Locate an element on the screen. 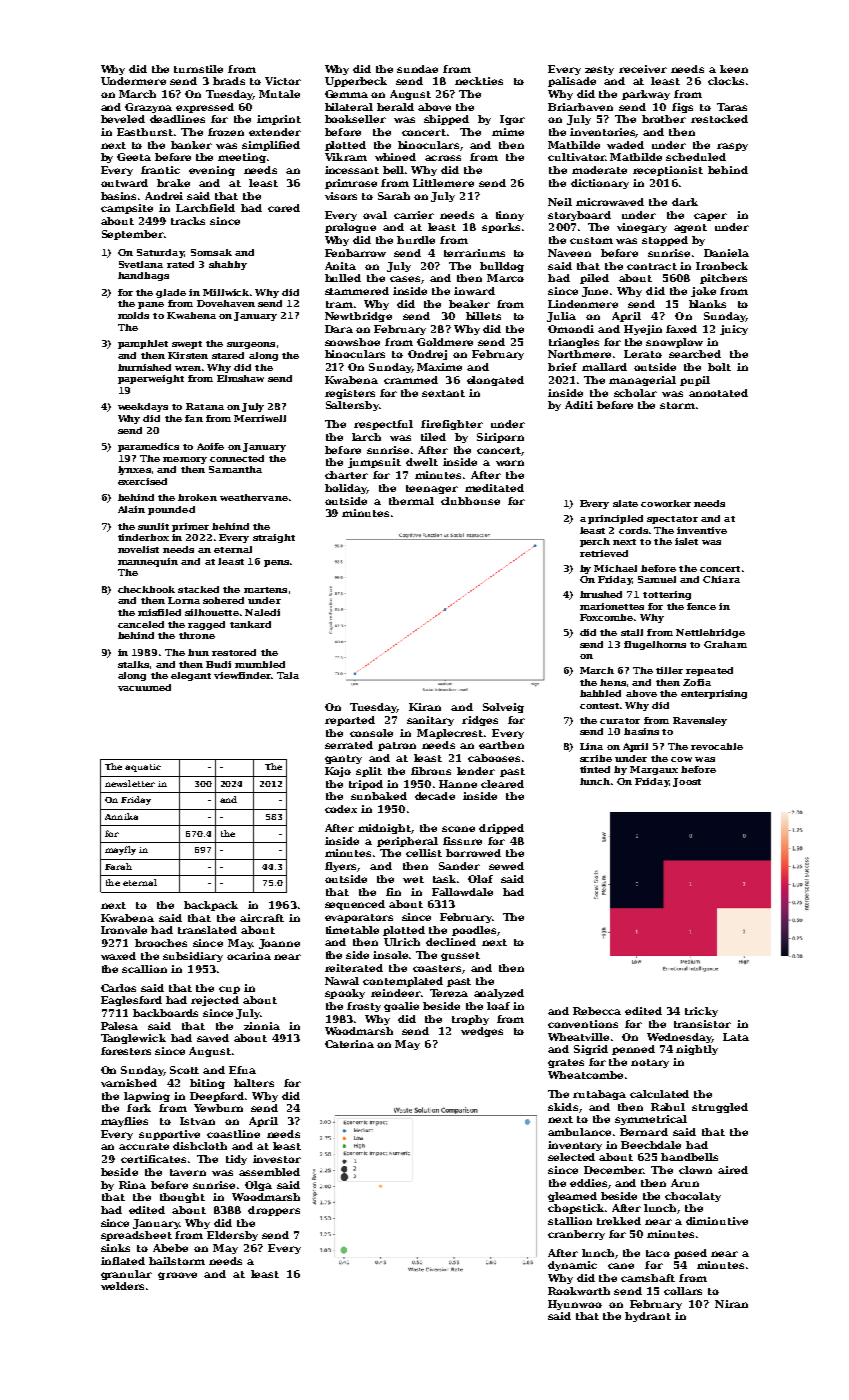 The width and height of the screenshot is (849, 1400). Ulrich is located at coordinates (402, 942).
